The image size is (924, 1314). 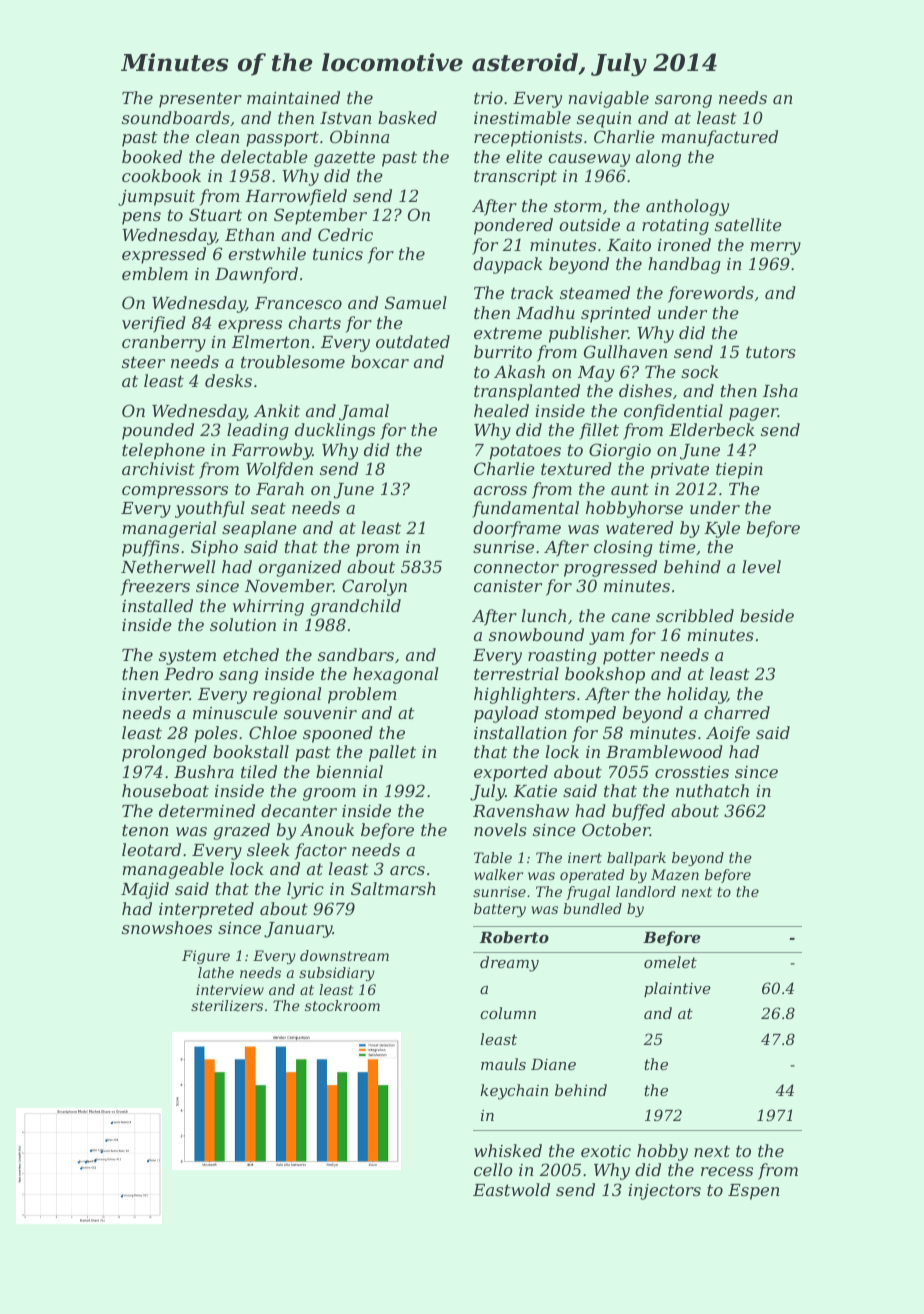 I want to click on buffed, so click(x=638, y=812).
